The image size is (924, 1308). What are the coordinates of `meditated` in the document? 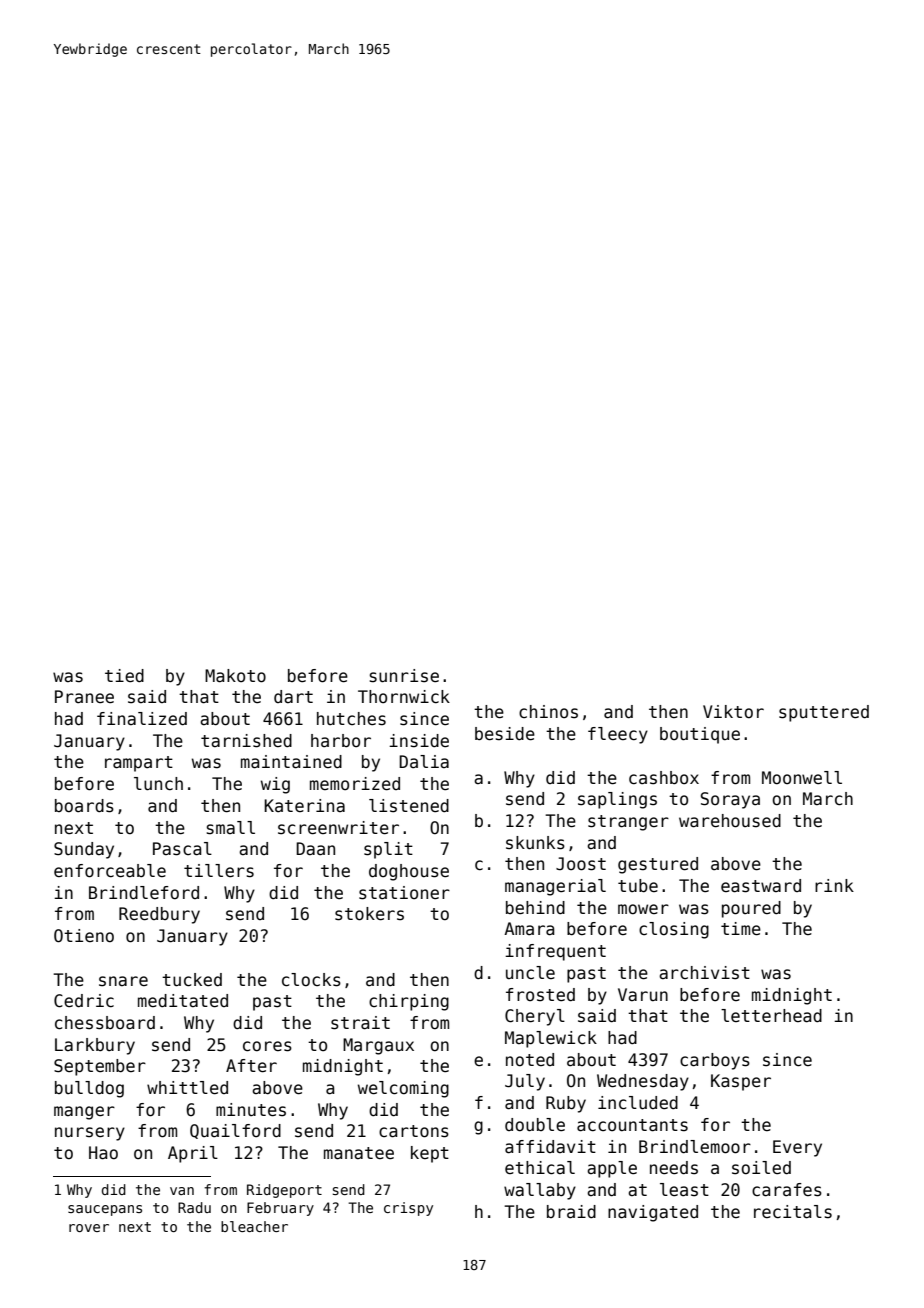 It's located at (183, 1001).
